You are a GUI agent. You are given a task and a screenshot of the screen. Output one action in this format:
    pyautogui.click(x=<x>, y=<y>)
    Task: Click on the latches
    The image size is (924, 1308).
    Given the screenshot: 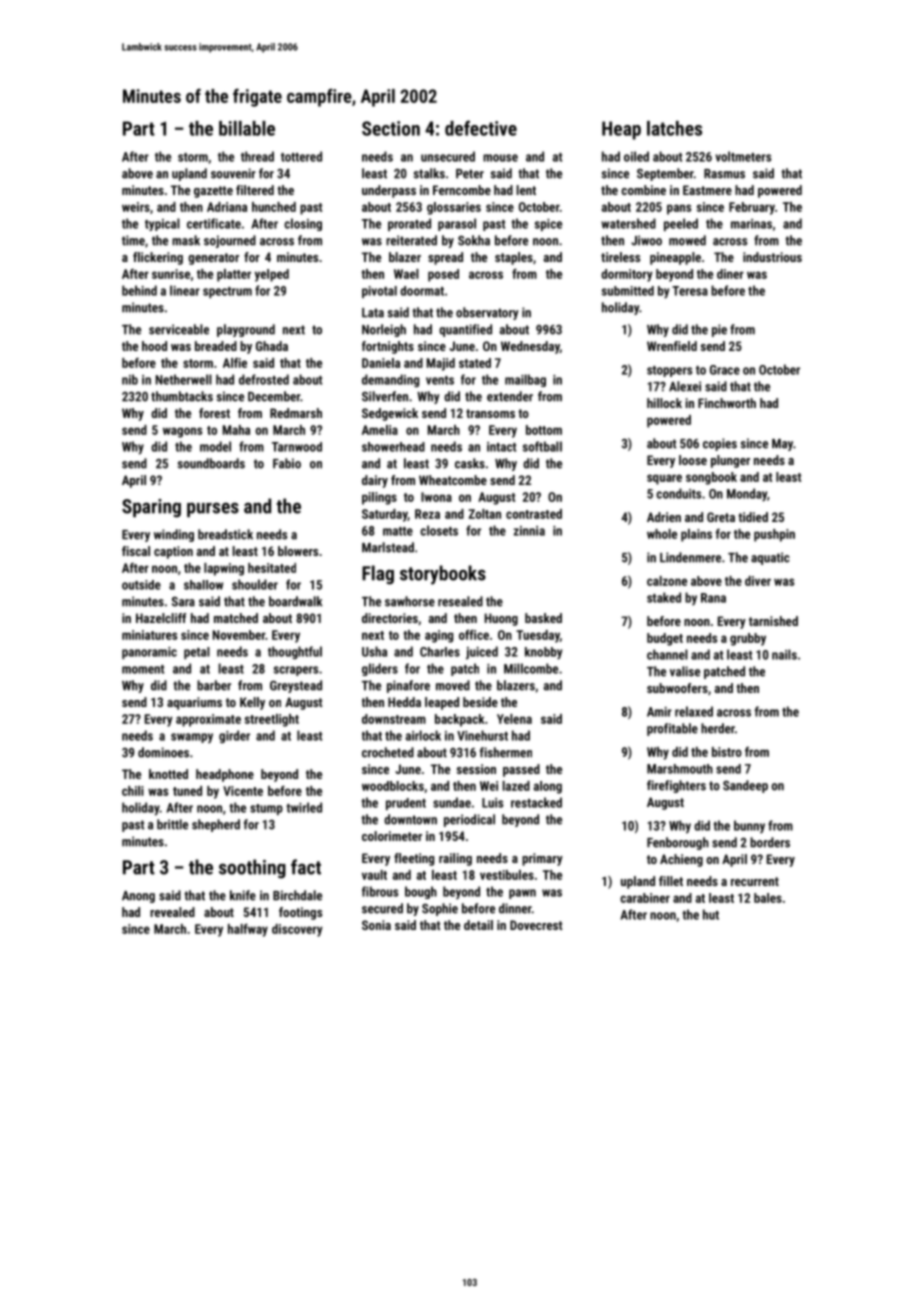 What is the action you would take?
    pyautogui.click(x=674, y=128)
